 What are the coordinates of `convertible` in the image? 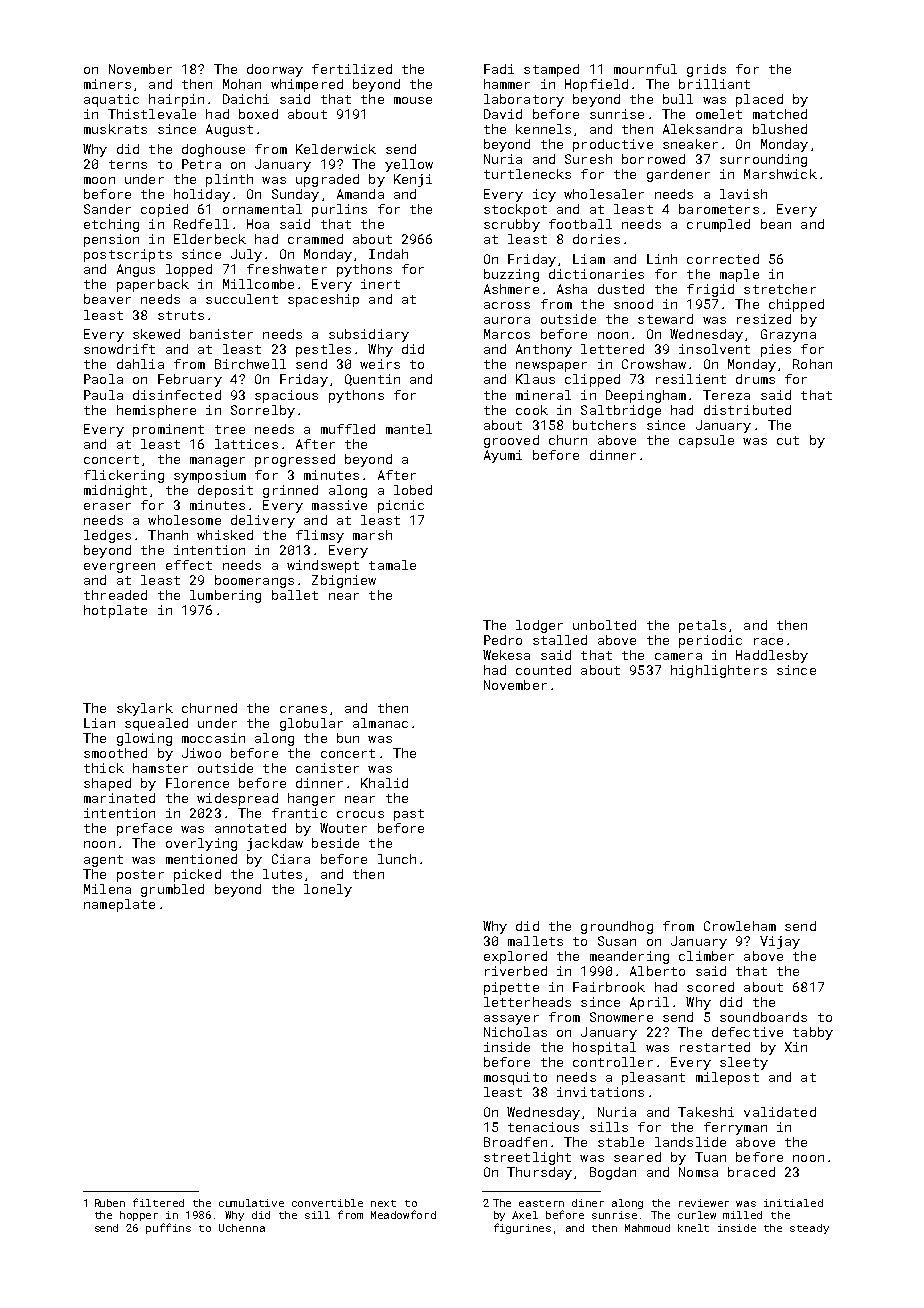 It's located at (327, 1203).
